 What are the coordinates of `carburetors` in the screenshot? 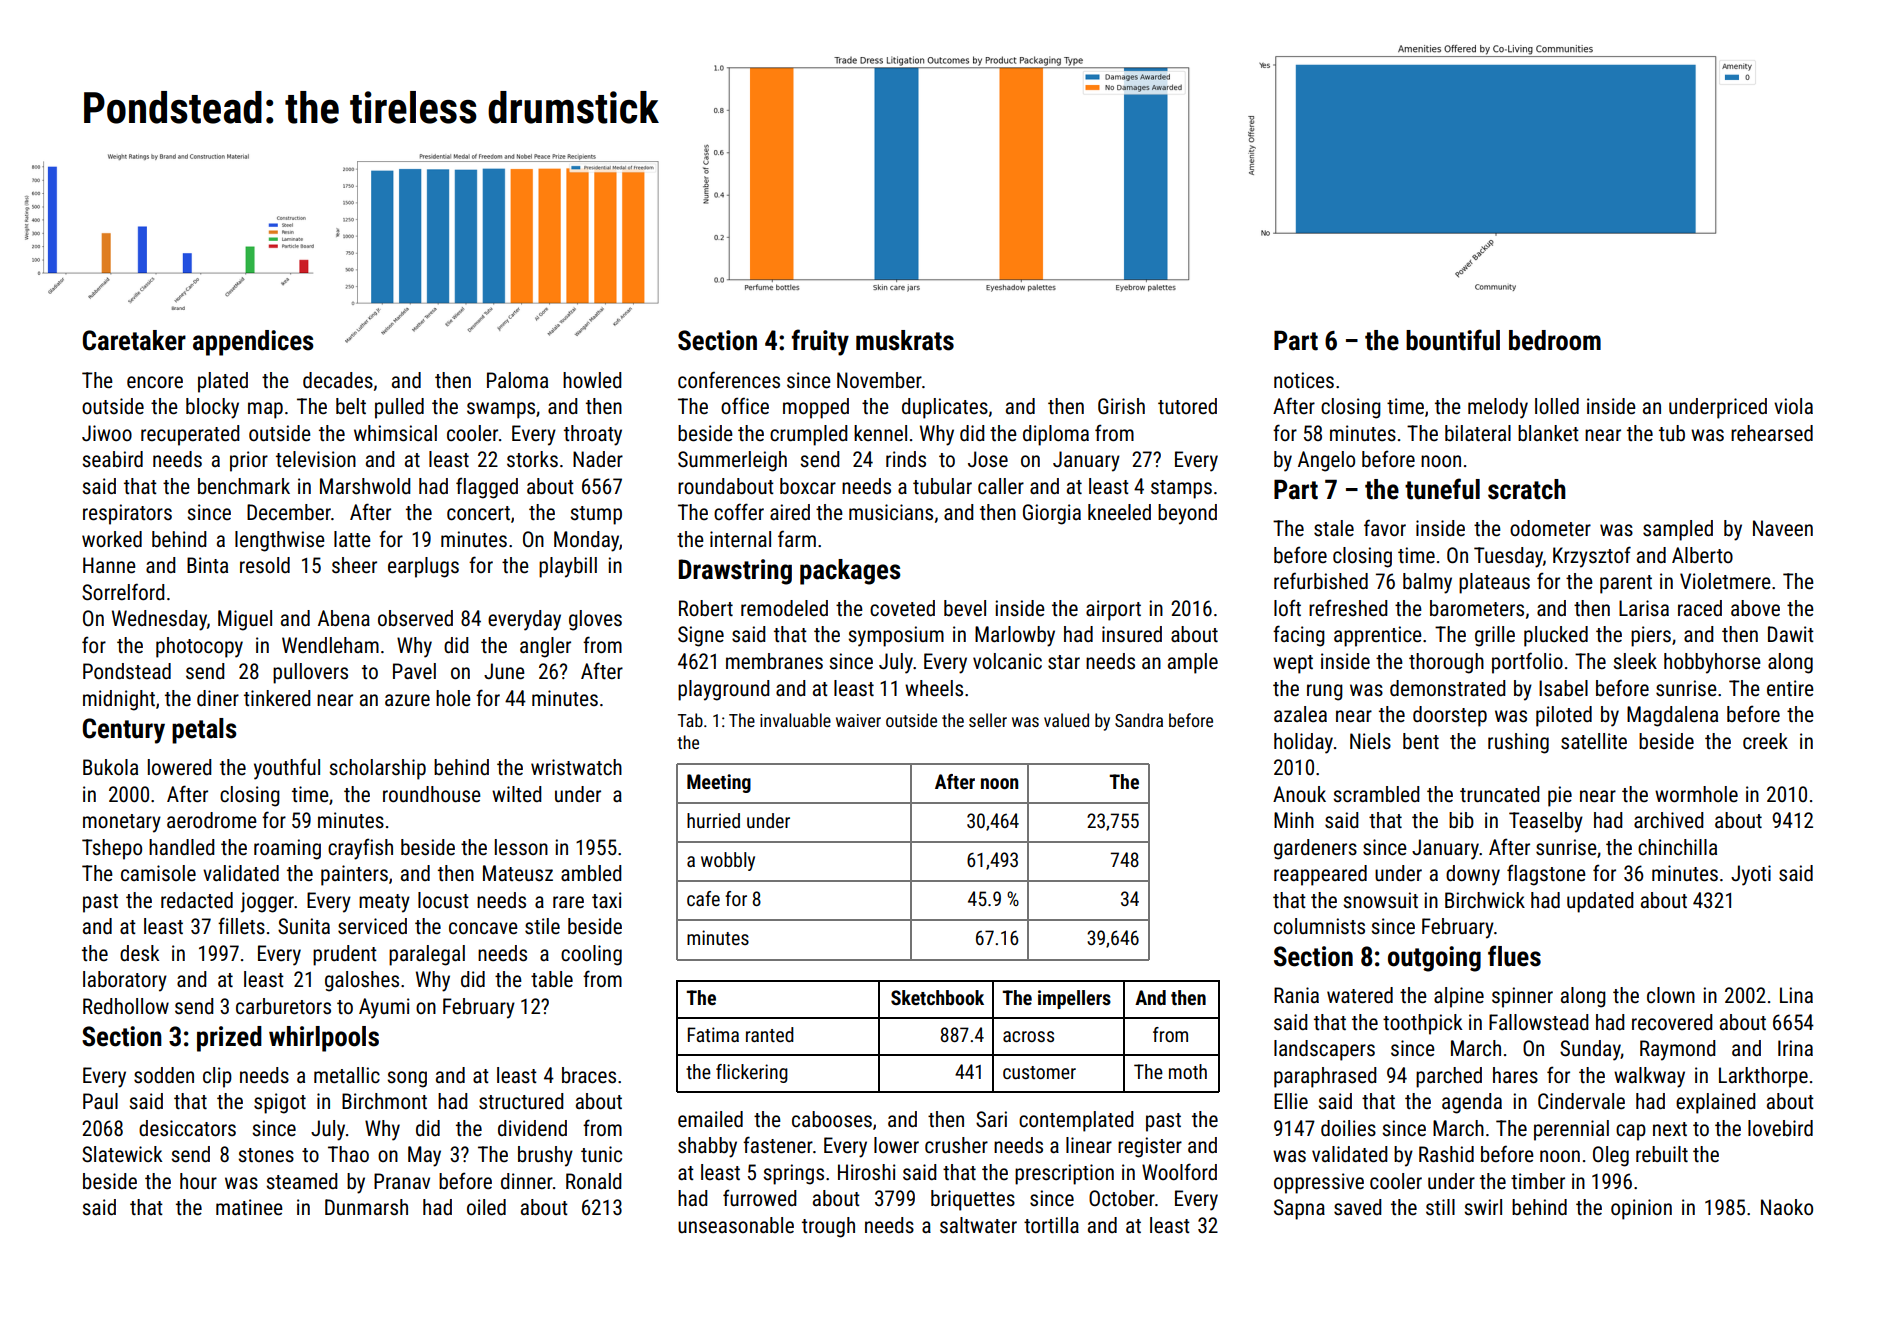 It's located at (283, 1006).
